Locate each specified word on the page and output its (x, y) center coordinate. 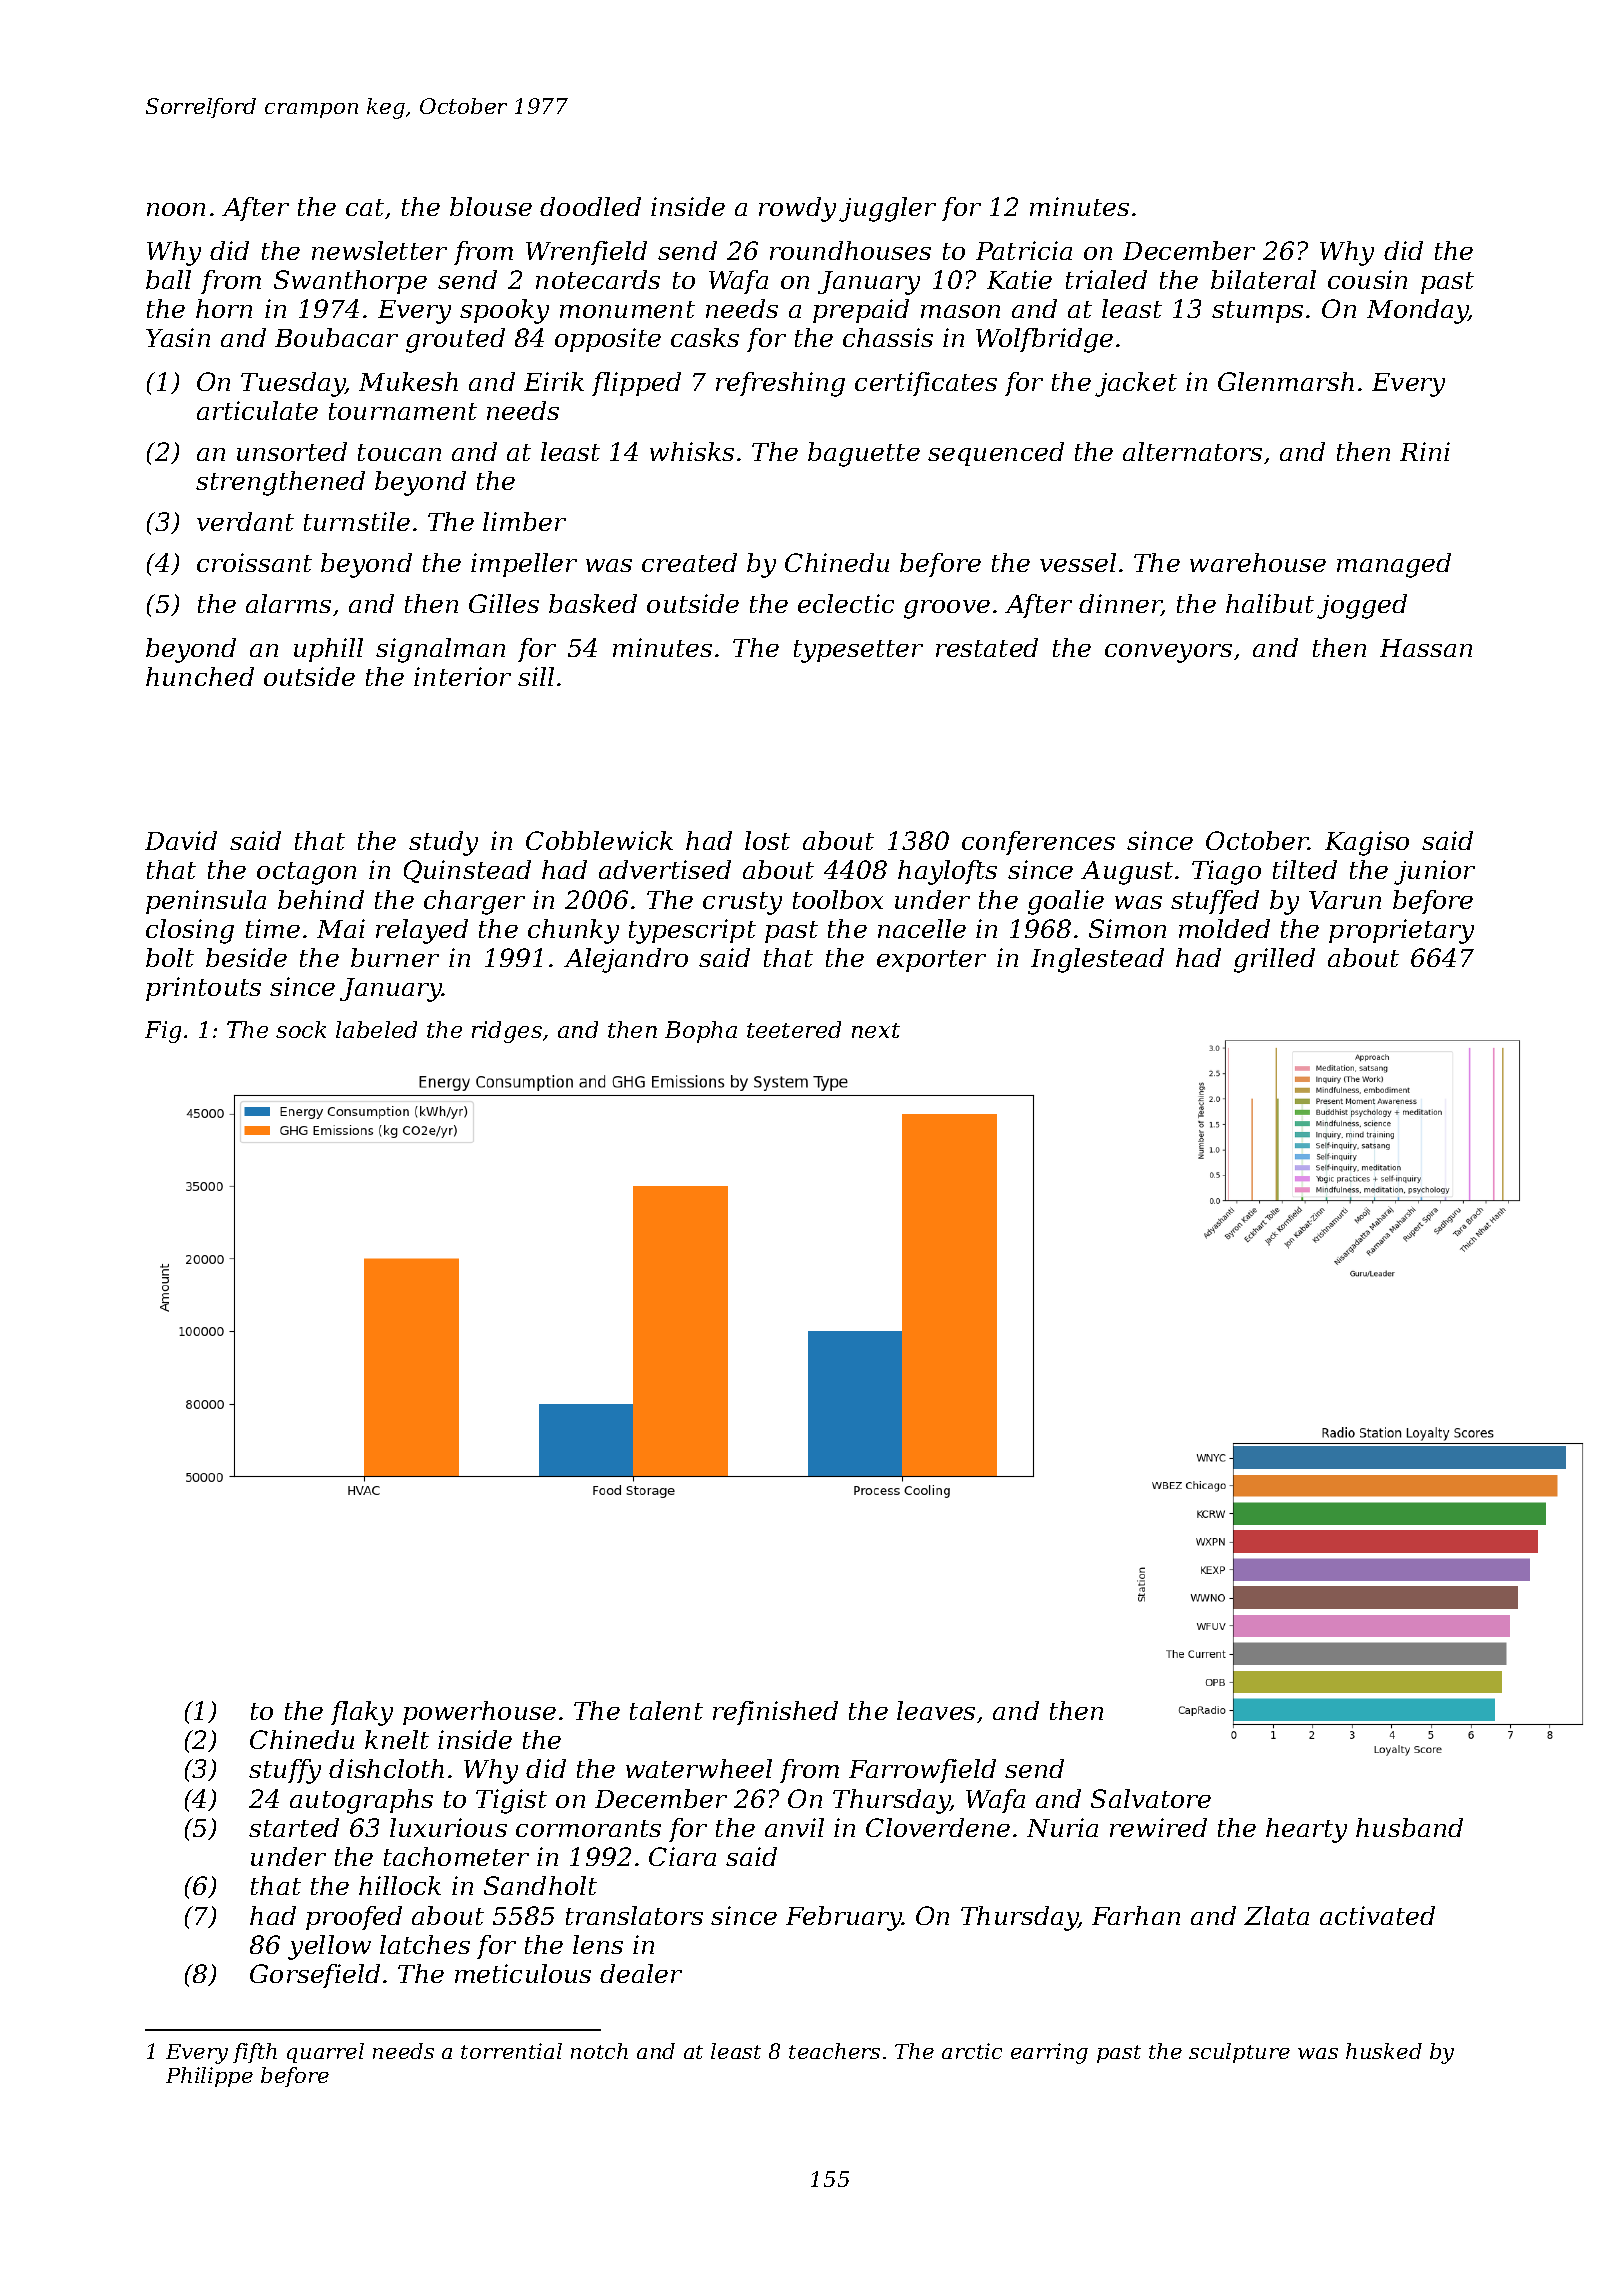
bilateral (1263, 279)
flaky (362, 1713)
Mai (341, 928)
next (876, 1030)
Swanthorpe (350, 282)
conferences (1038, 843)
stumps (1257, 312)
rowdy (797, 209)
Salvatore (1151, 1798)
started (294, 1827)
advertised (665, 869)
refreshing (780, 384)
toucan (399, 452)
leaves (936, 1710)
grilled (1274, 960)
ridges (507, 1032)
